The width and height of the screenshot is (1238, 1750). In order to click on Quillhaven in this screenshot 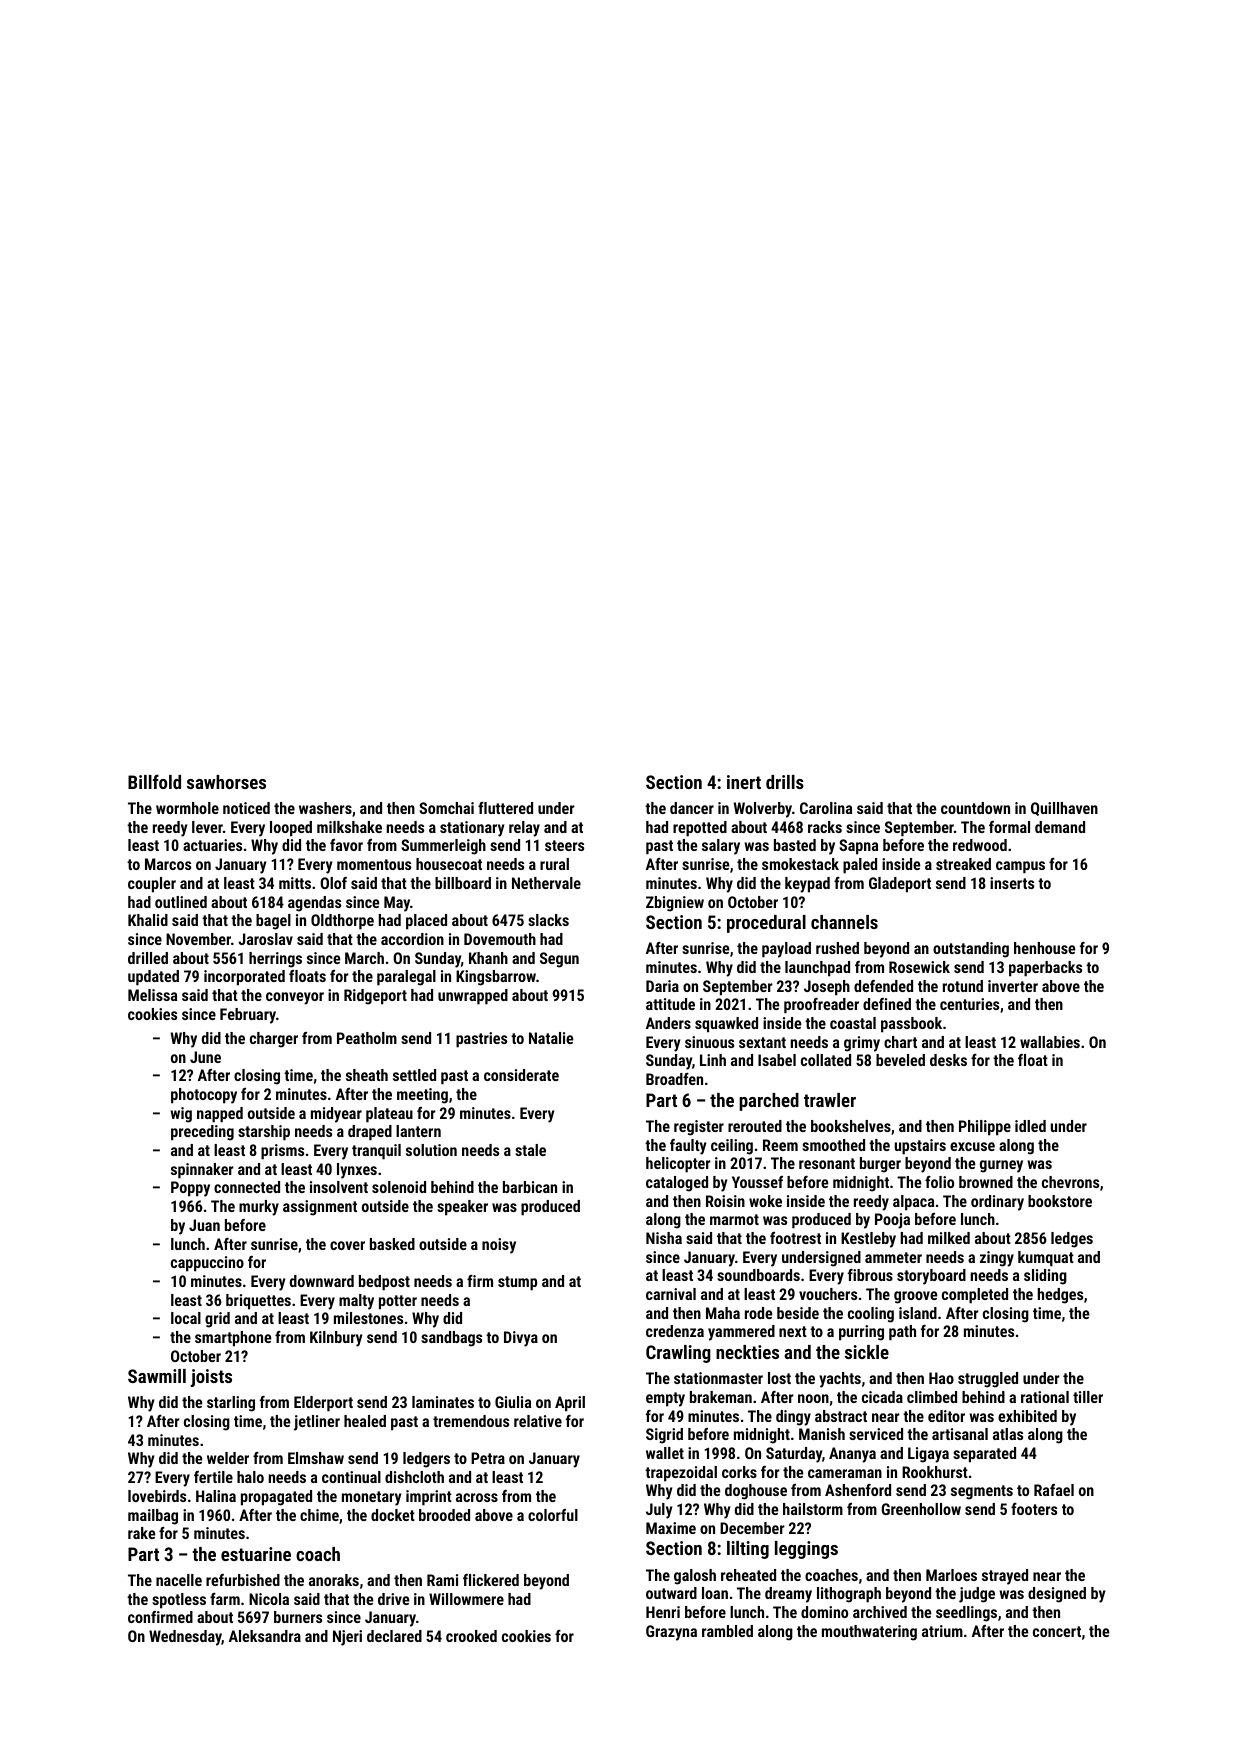, I will do `click(1064, 809)`.
